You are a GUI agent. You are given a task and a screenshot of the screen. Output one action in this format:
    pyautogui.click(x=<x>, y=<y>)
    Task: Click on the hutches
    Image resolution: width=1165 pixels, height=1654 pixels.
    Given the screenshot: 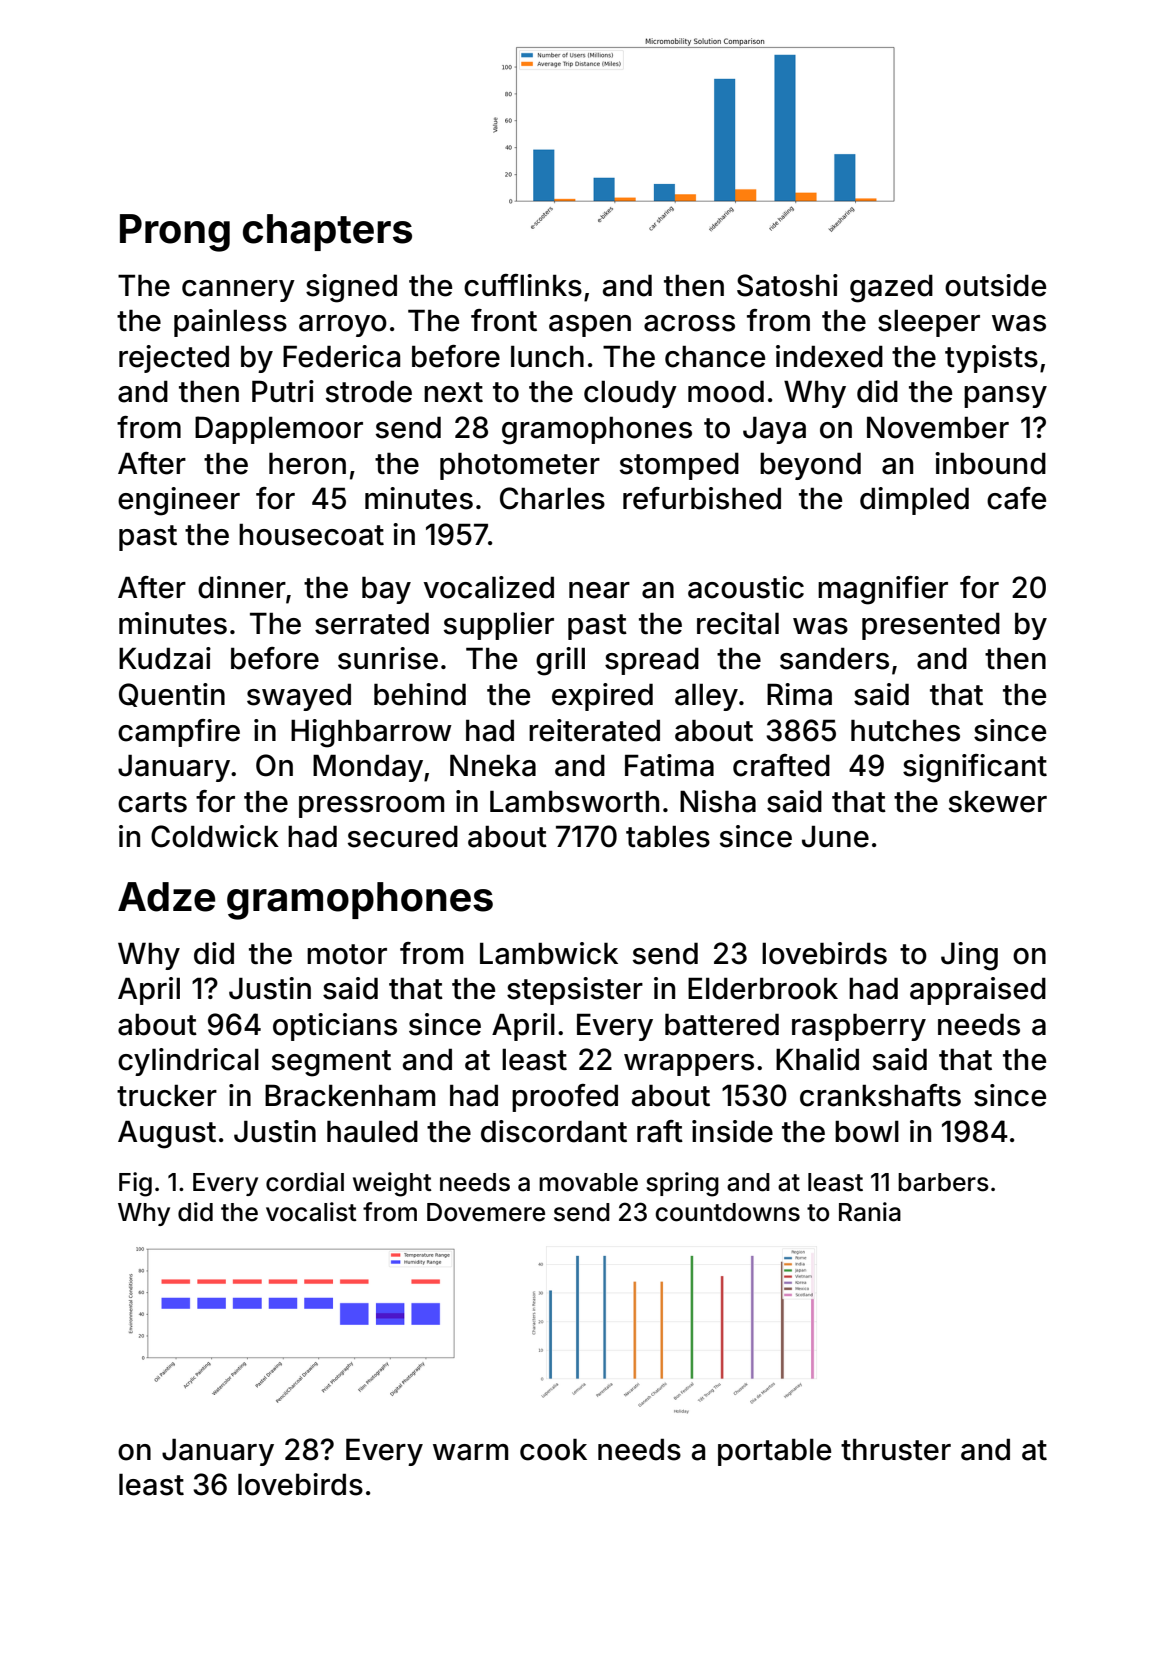 What is the action you would take?
    pyautogui.click(x=905, y=730)
